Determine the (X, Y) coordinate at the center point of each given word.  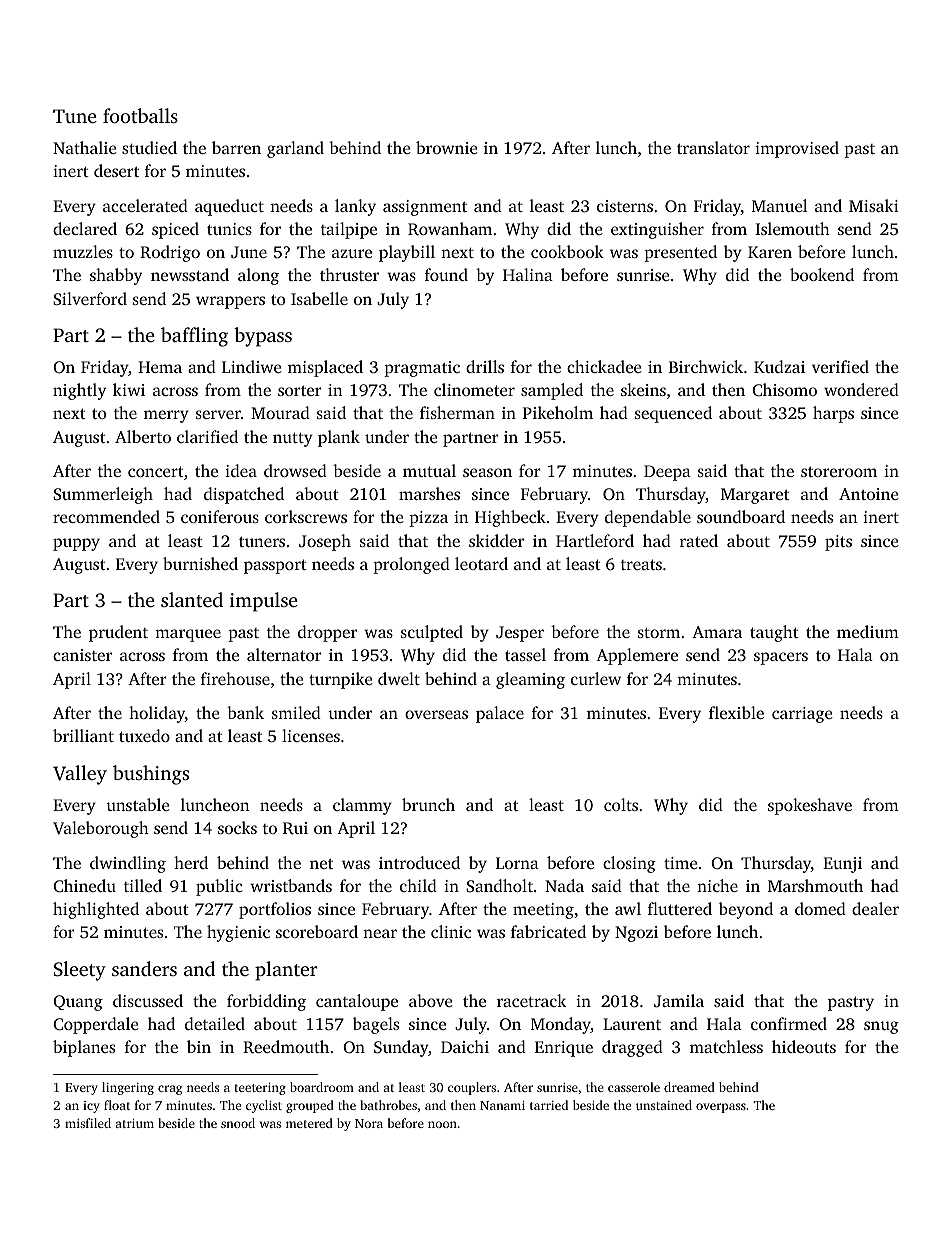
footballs (140, 115)
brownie (446, 147)
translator (713, 147)
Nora (369, 1123)
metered (309, 1123)
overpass (721, 1108)
